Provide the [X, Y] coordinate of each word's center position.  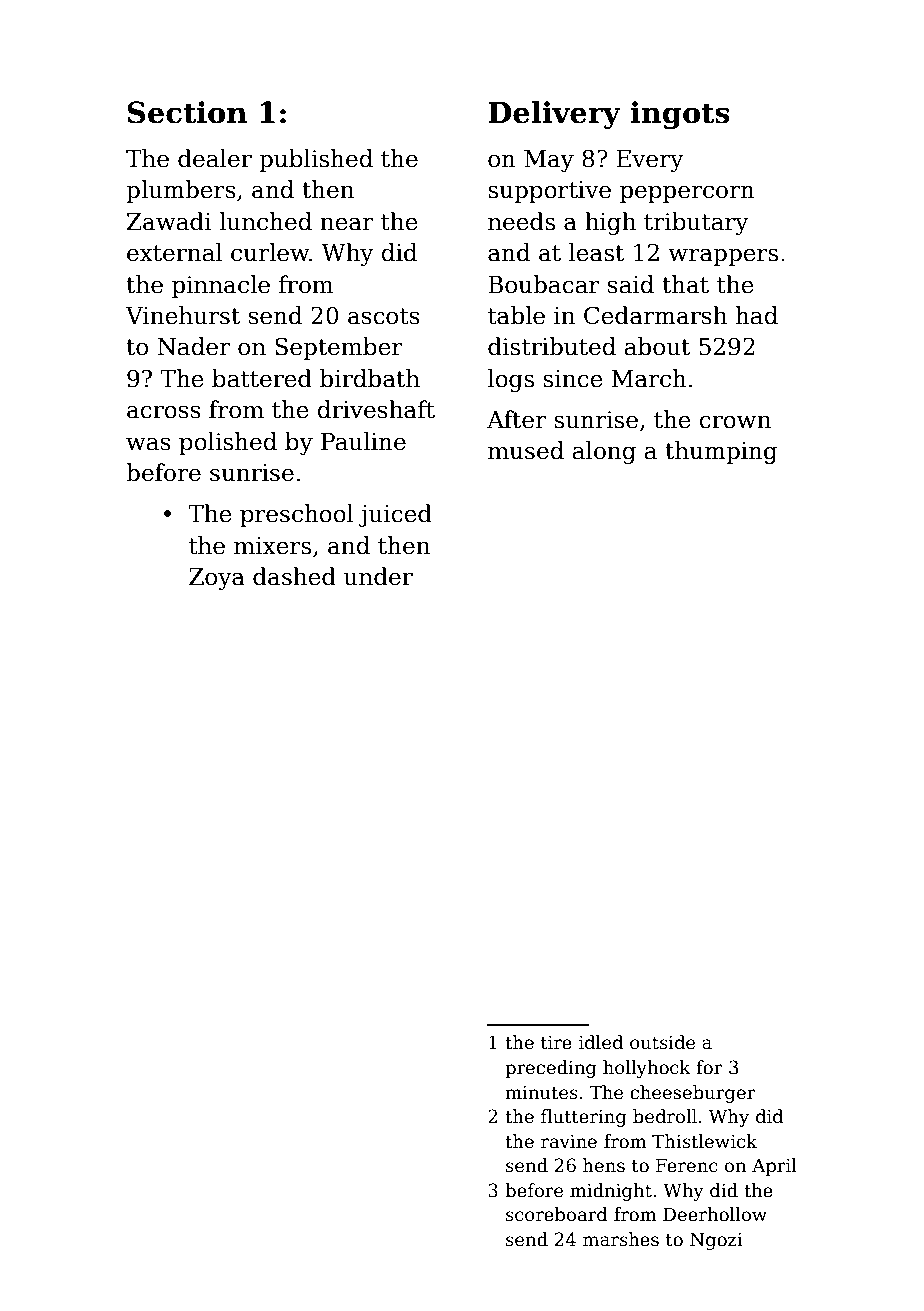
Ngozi [716, 1241]
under [378, 576]
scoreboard [557, 1214]
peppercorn [687, 194]
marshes [621, 1239]
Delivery [554, 115]
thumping [721, 452]
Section [187, 112]
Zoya [217, 579]
